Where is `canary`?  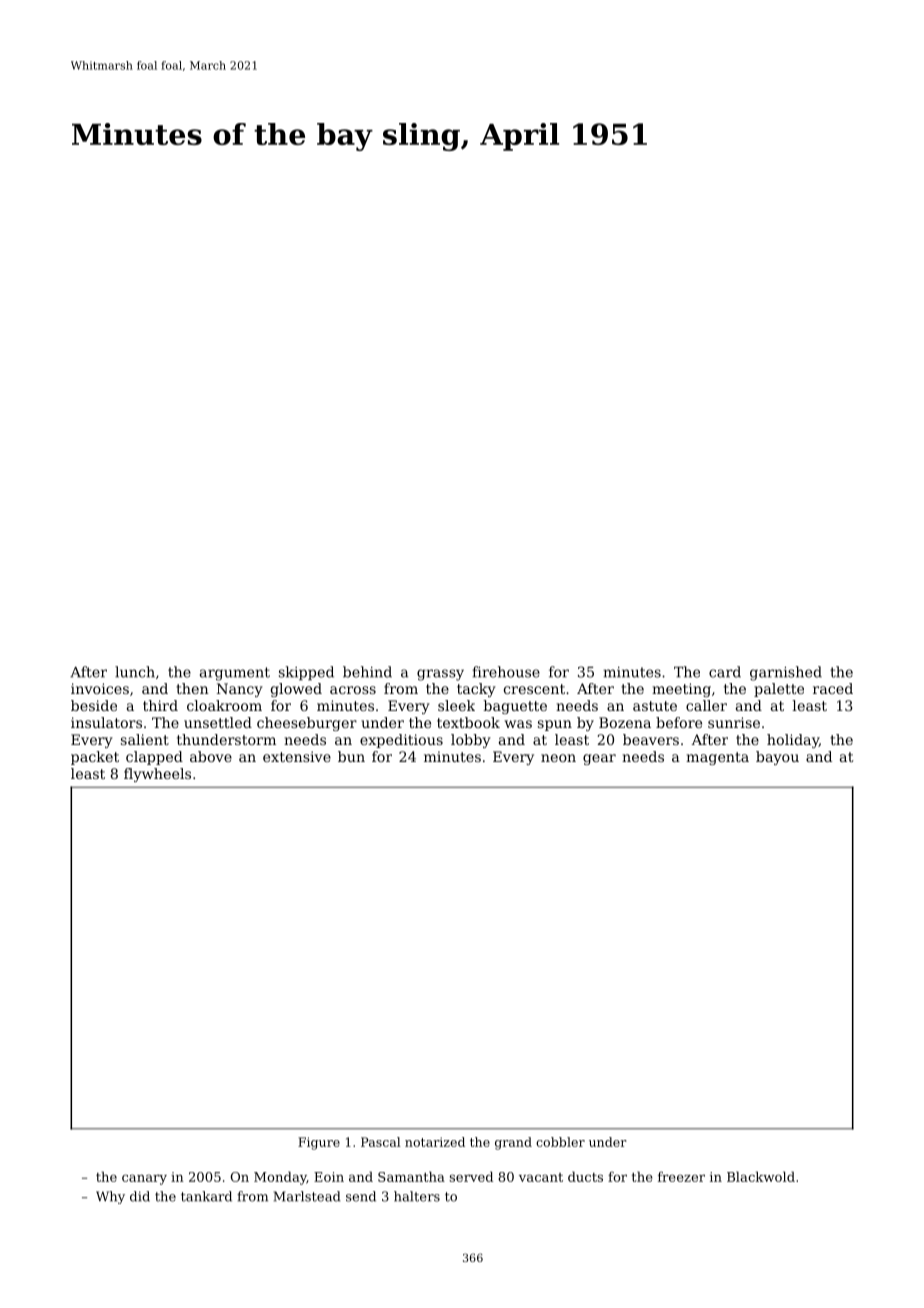 canary is located at coordinates (144, 1179).
